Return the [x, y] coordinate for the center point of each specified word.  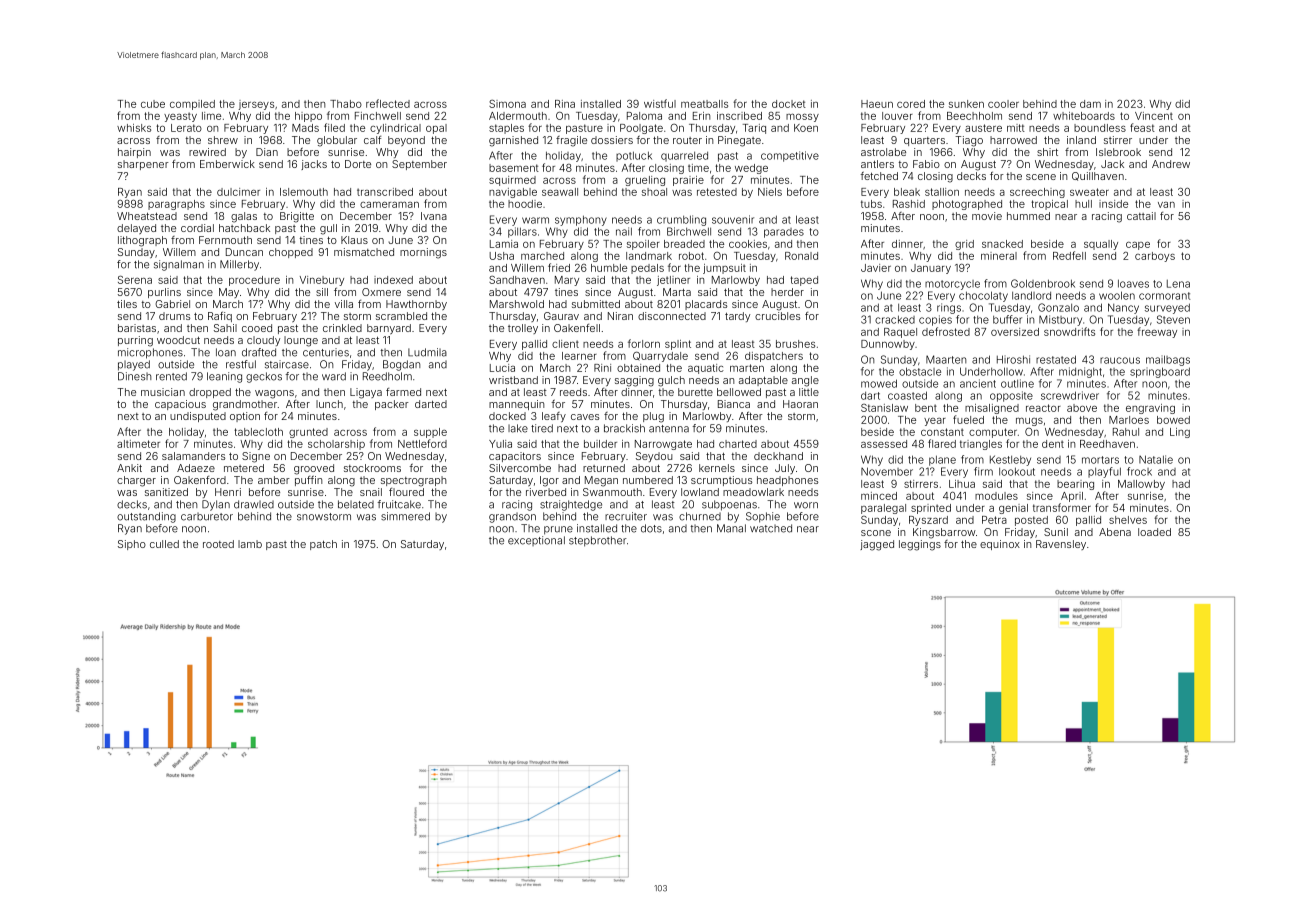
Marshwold [517, 304]
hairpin [134, 153]
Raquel [900, 333]
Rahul [1126, 432]
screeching [1037, 193]
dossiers [612, 140]
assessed [884, 444]
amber [274, 480]
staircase [287, 364]
